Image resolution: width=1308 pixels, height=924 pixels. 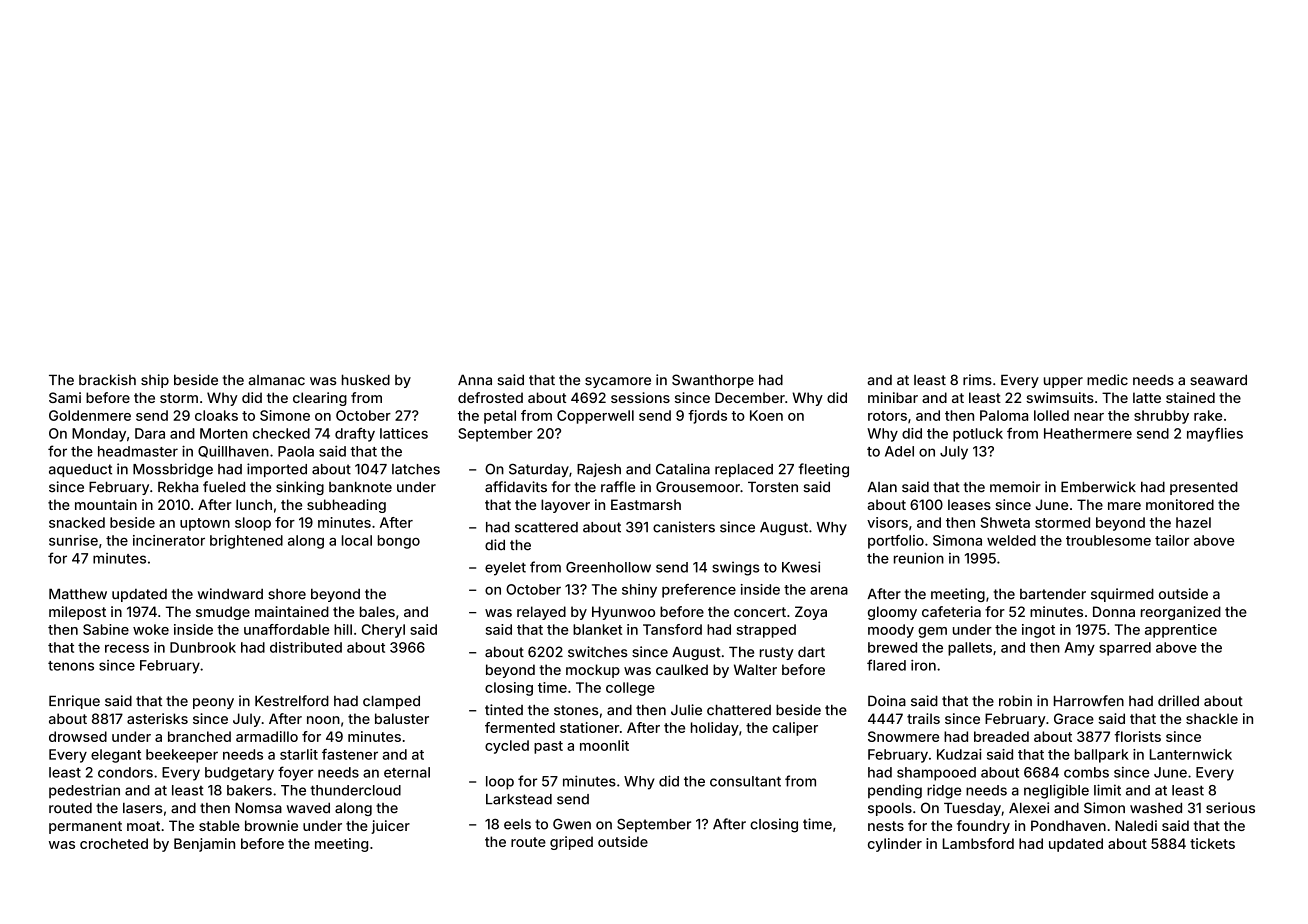 I want to click on dart, so click(x=811, y=652).
